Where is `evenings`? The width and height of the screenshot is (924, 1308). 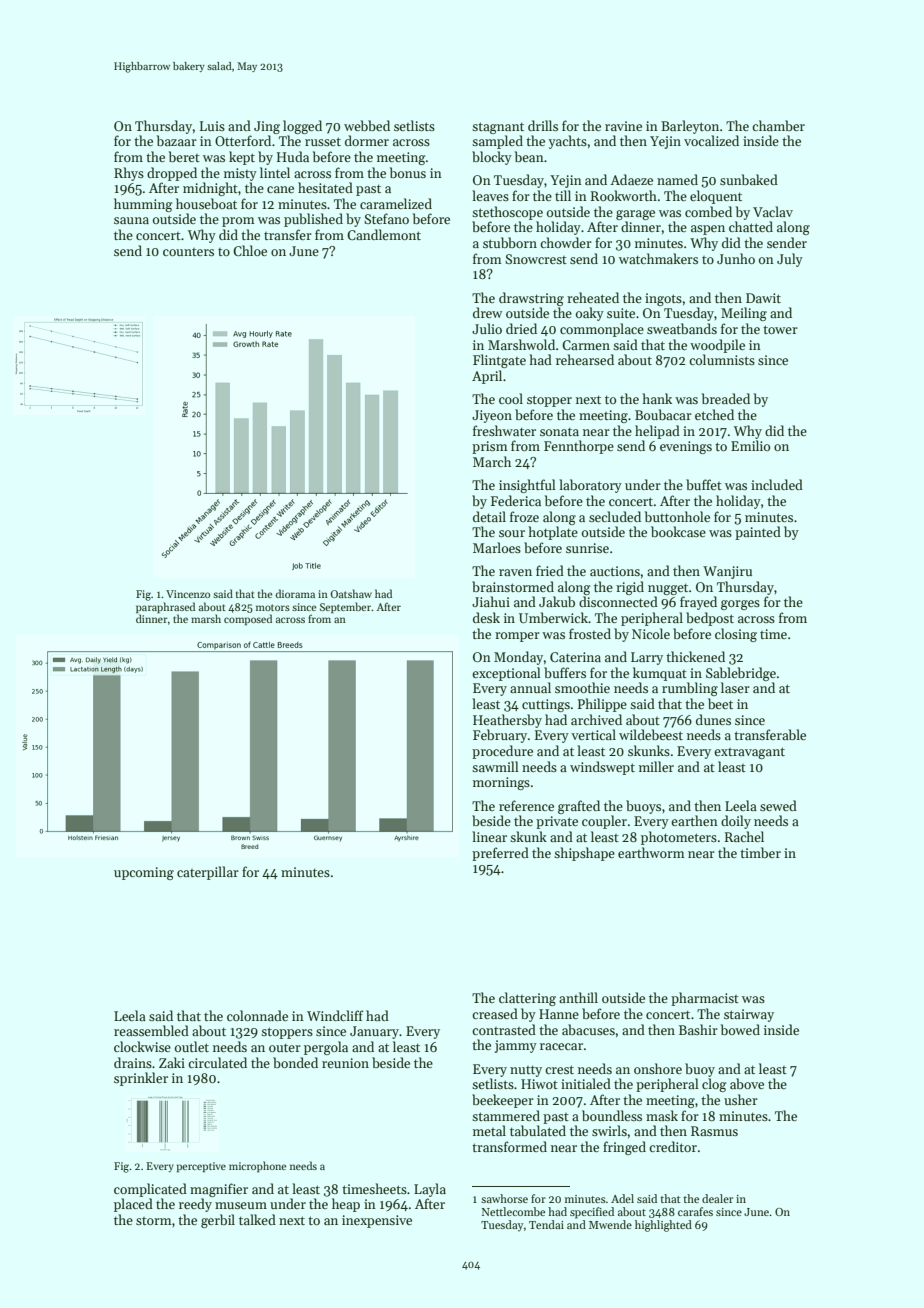 evenings is located at coordinates (686, 447).
